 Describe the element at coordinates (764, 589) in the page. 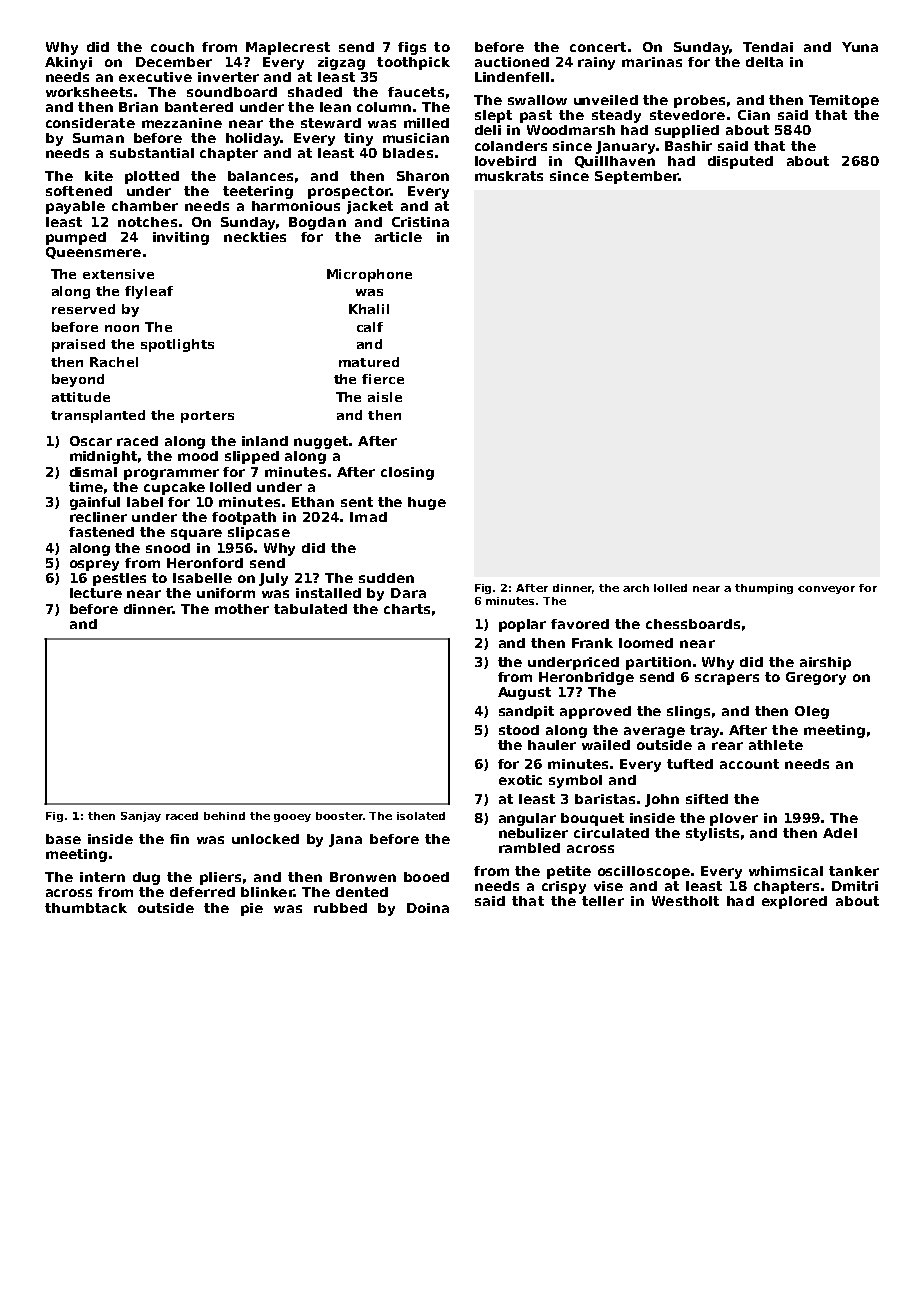

I see `thumping` at that location.
